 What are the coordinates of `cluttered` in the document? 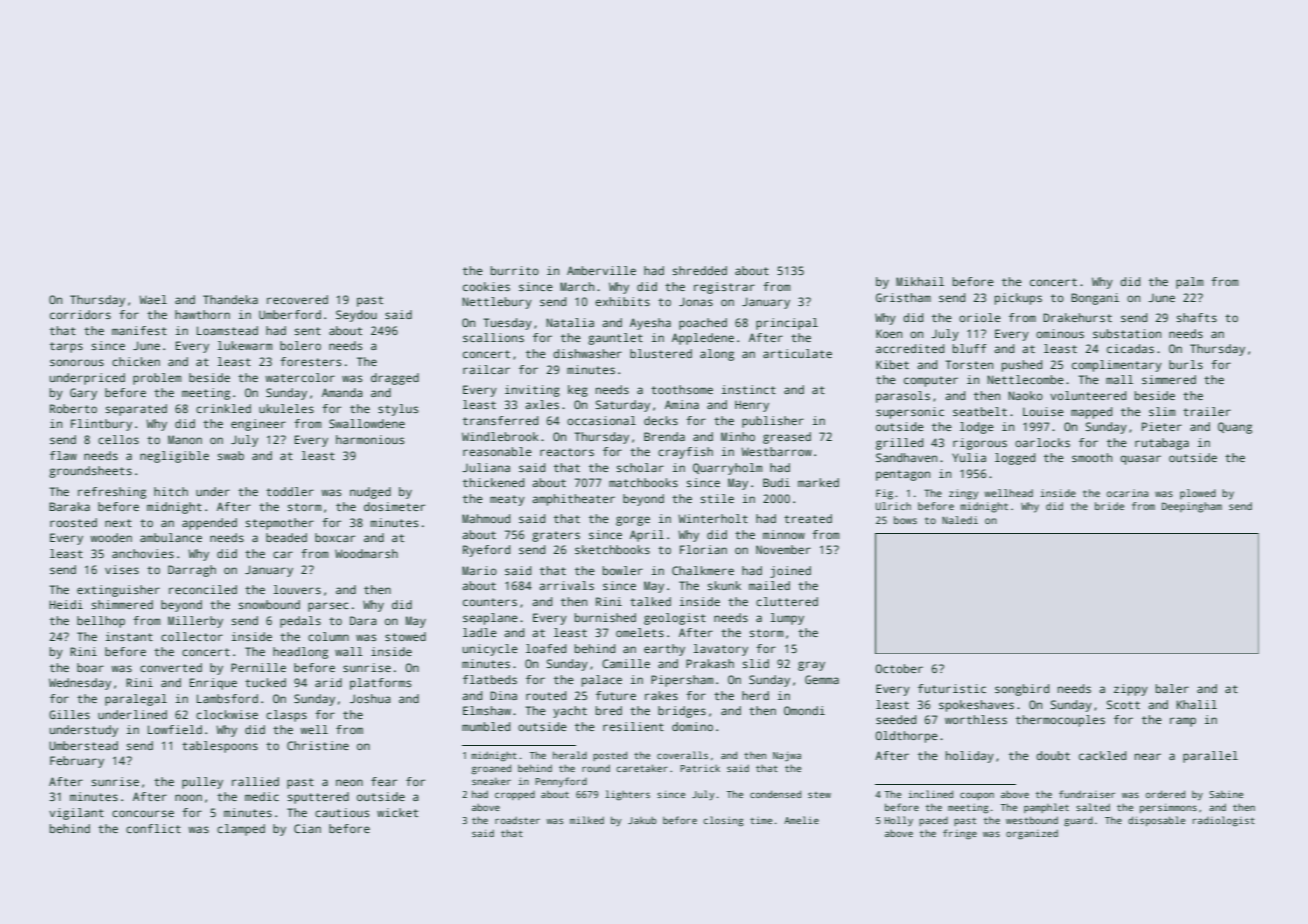 It's located at (787, 601).
